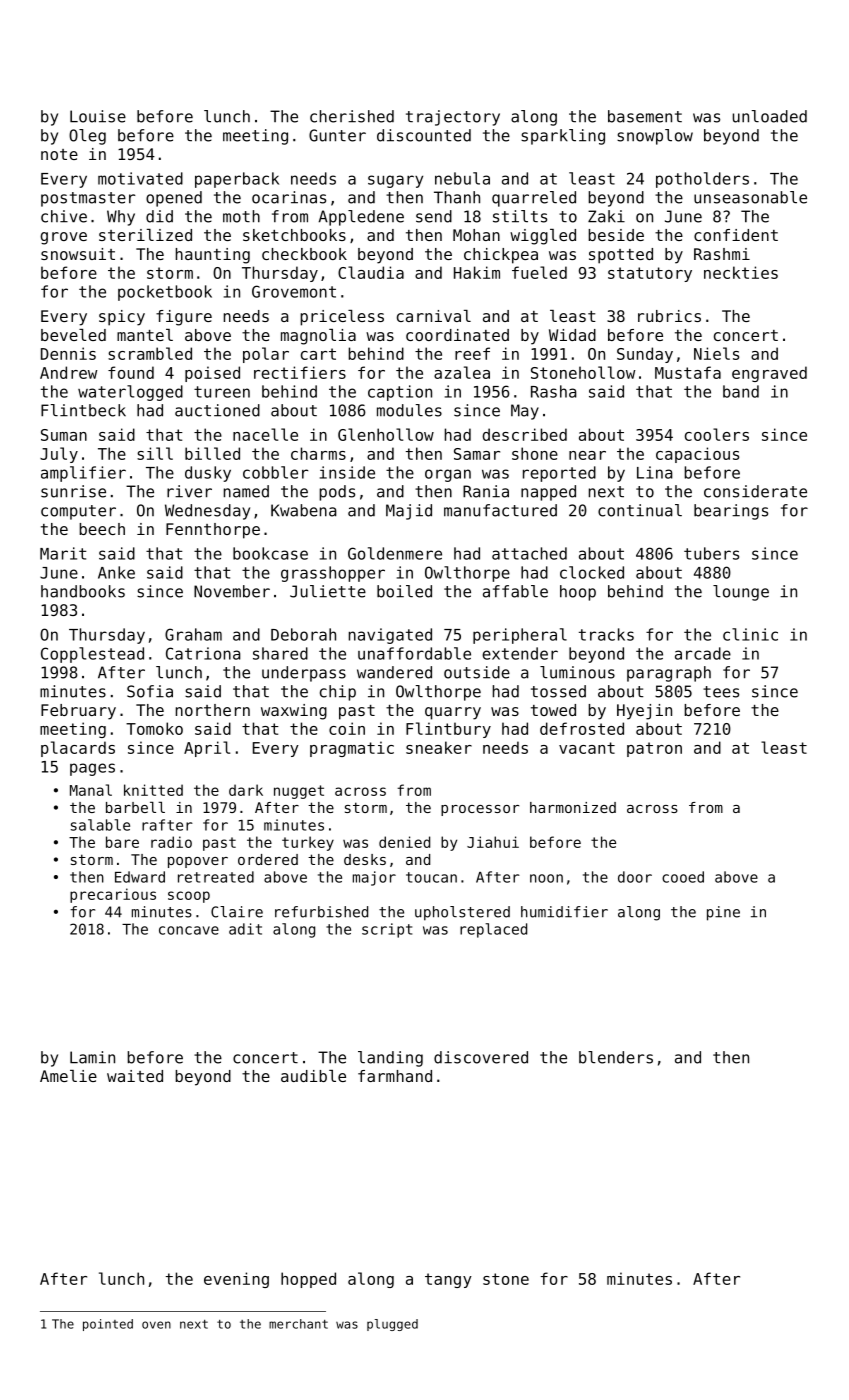 This screenshot has width=849, height=1400. Describe the element at coordinates (448, 1280) in the screenshot. I see `tangy` at that location.
